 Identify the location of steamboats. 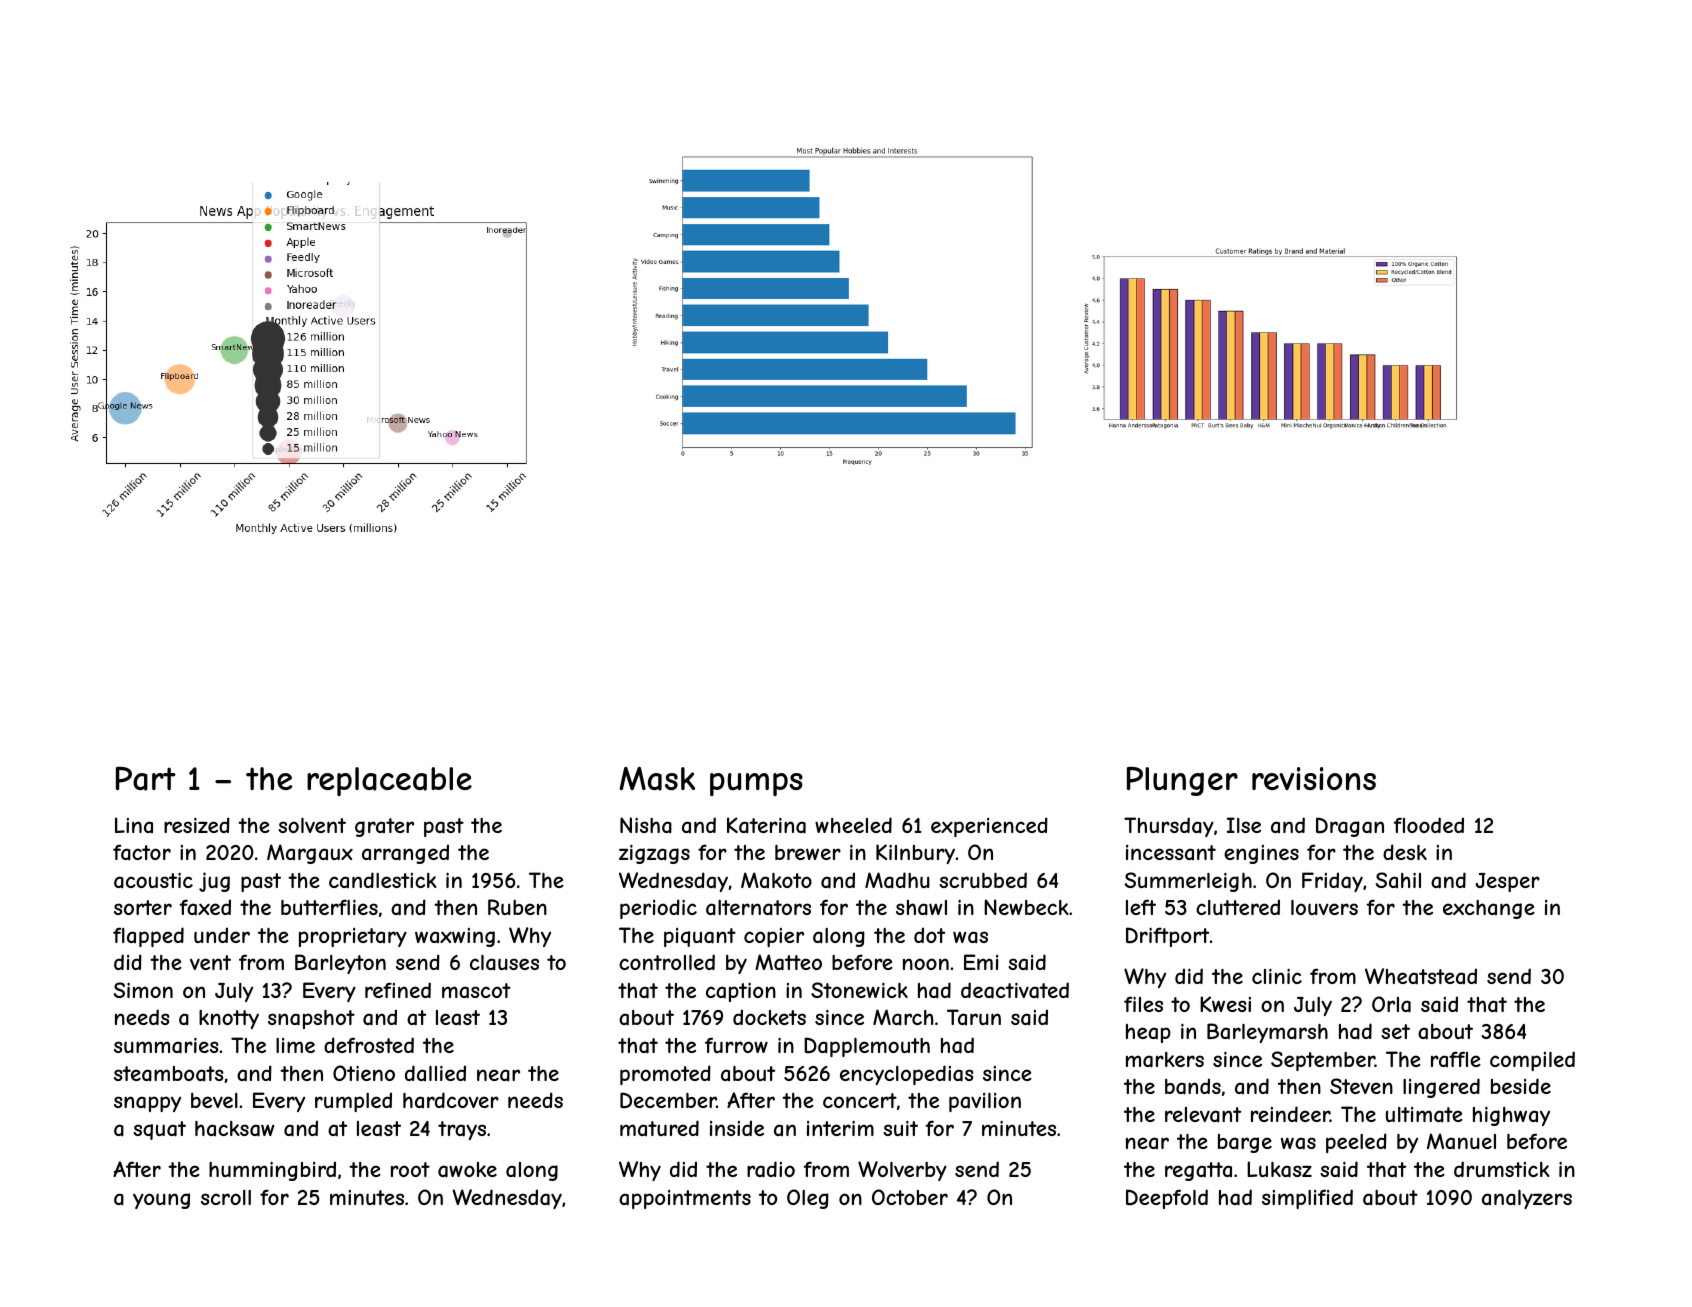
(169, 1074).
